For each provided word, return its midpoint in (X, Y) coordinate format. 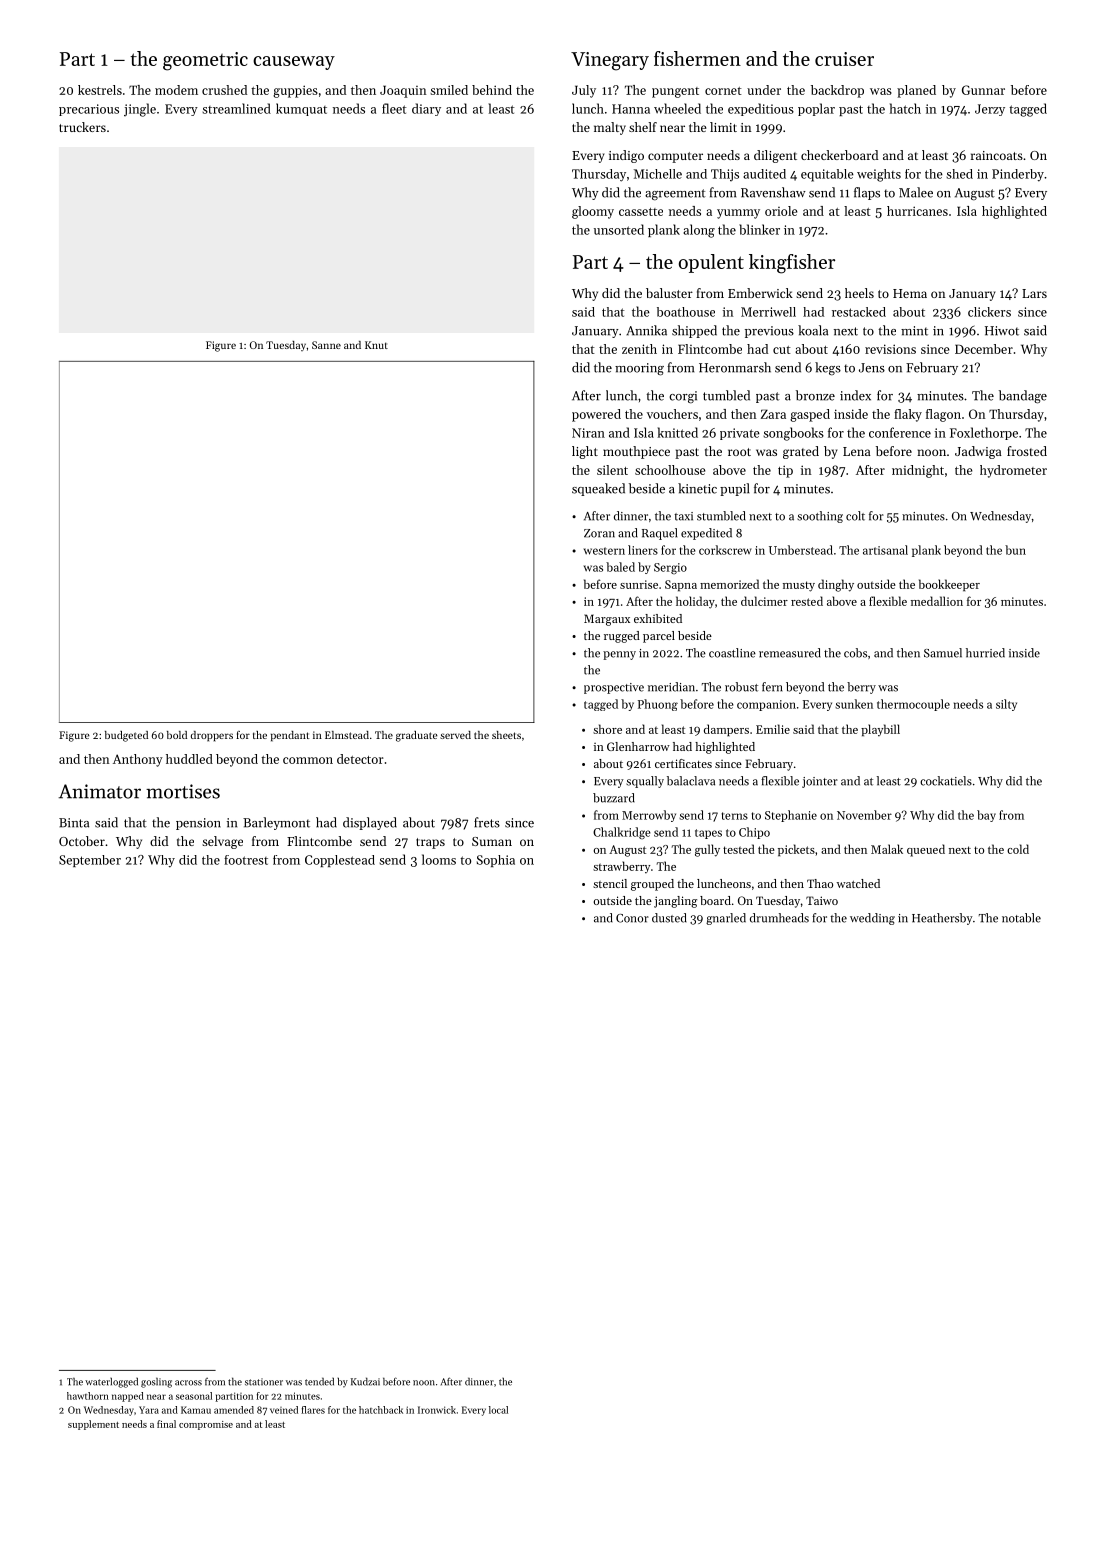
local (498, 1410)
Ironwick (437, 1410)
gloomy (593, 212)
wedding (872, 919)
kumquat (301, 109)
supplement (93, 1425)
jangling (675, 902)
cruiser (844, 59)
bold (177, 735)
